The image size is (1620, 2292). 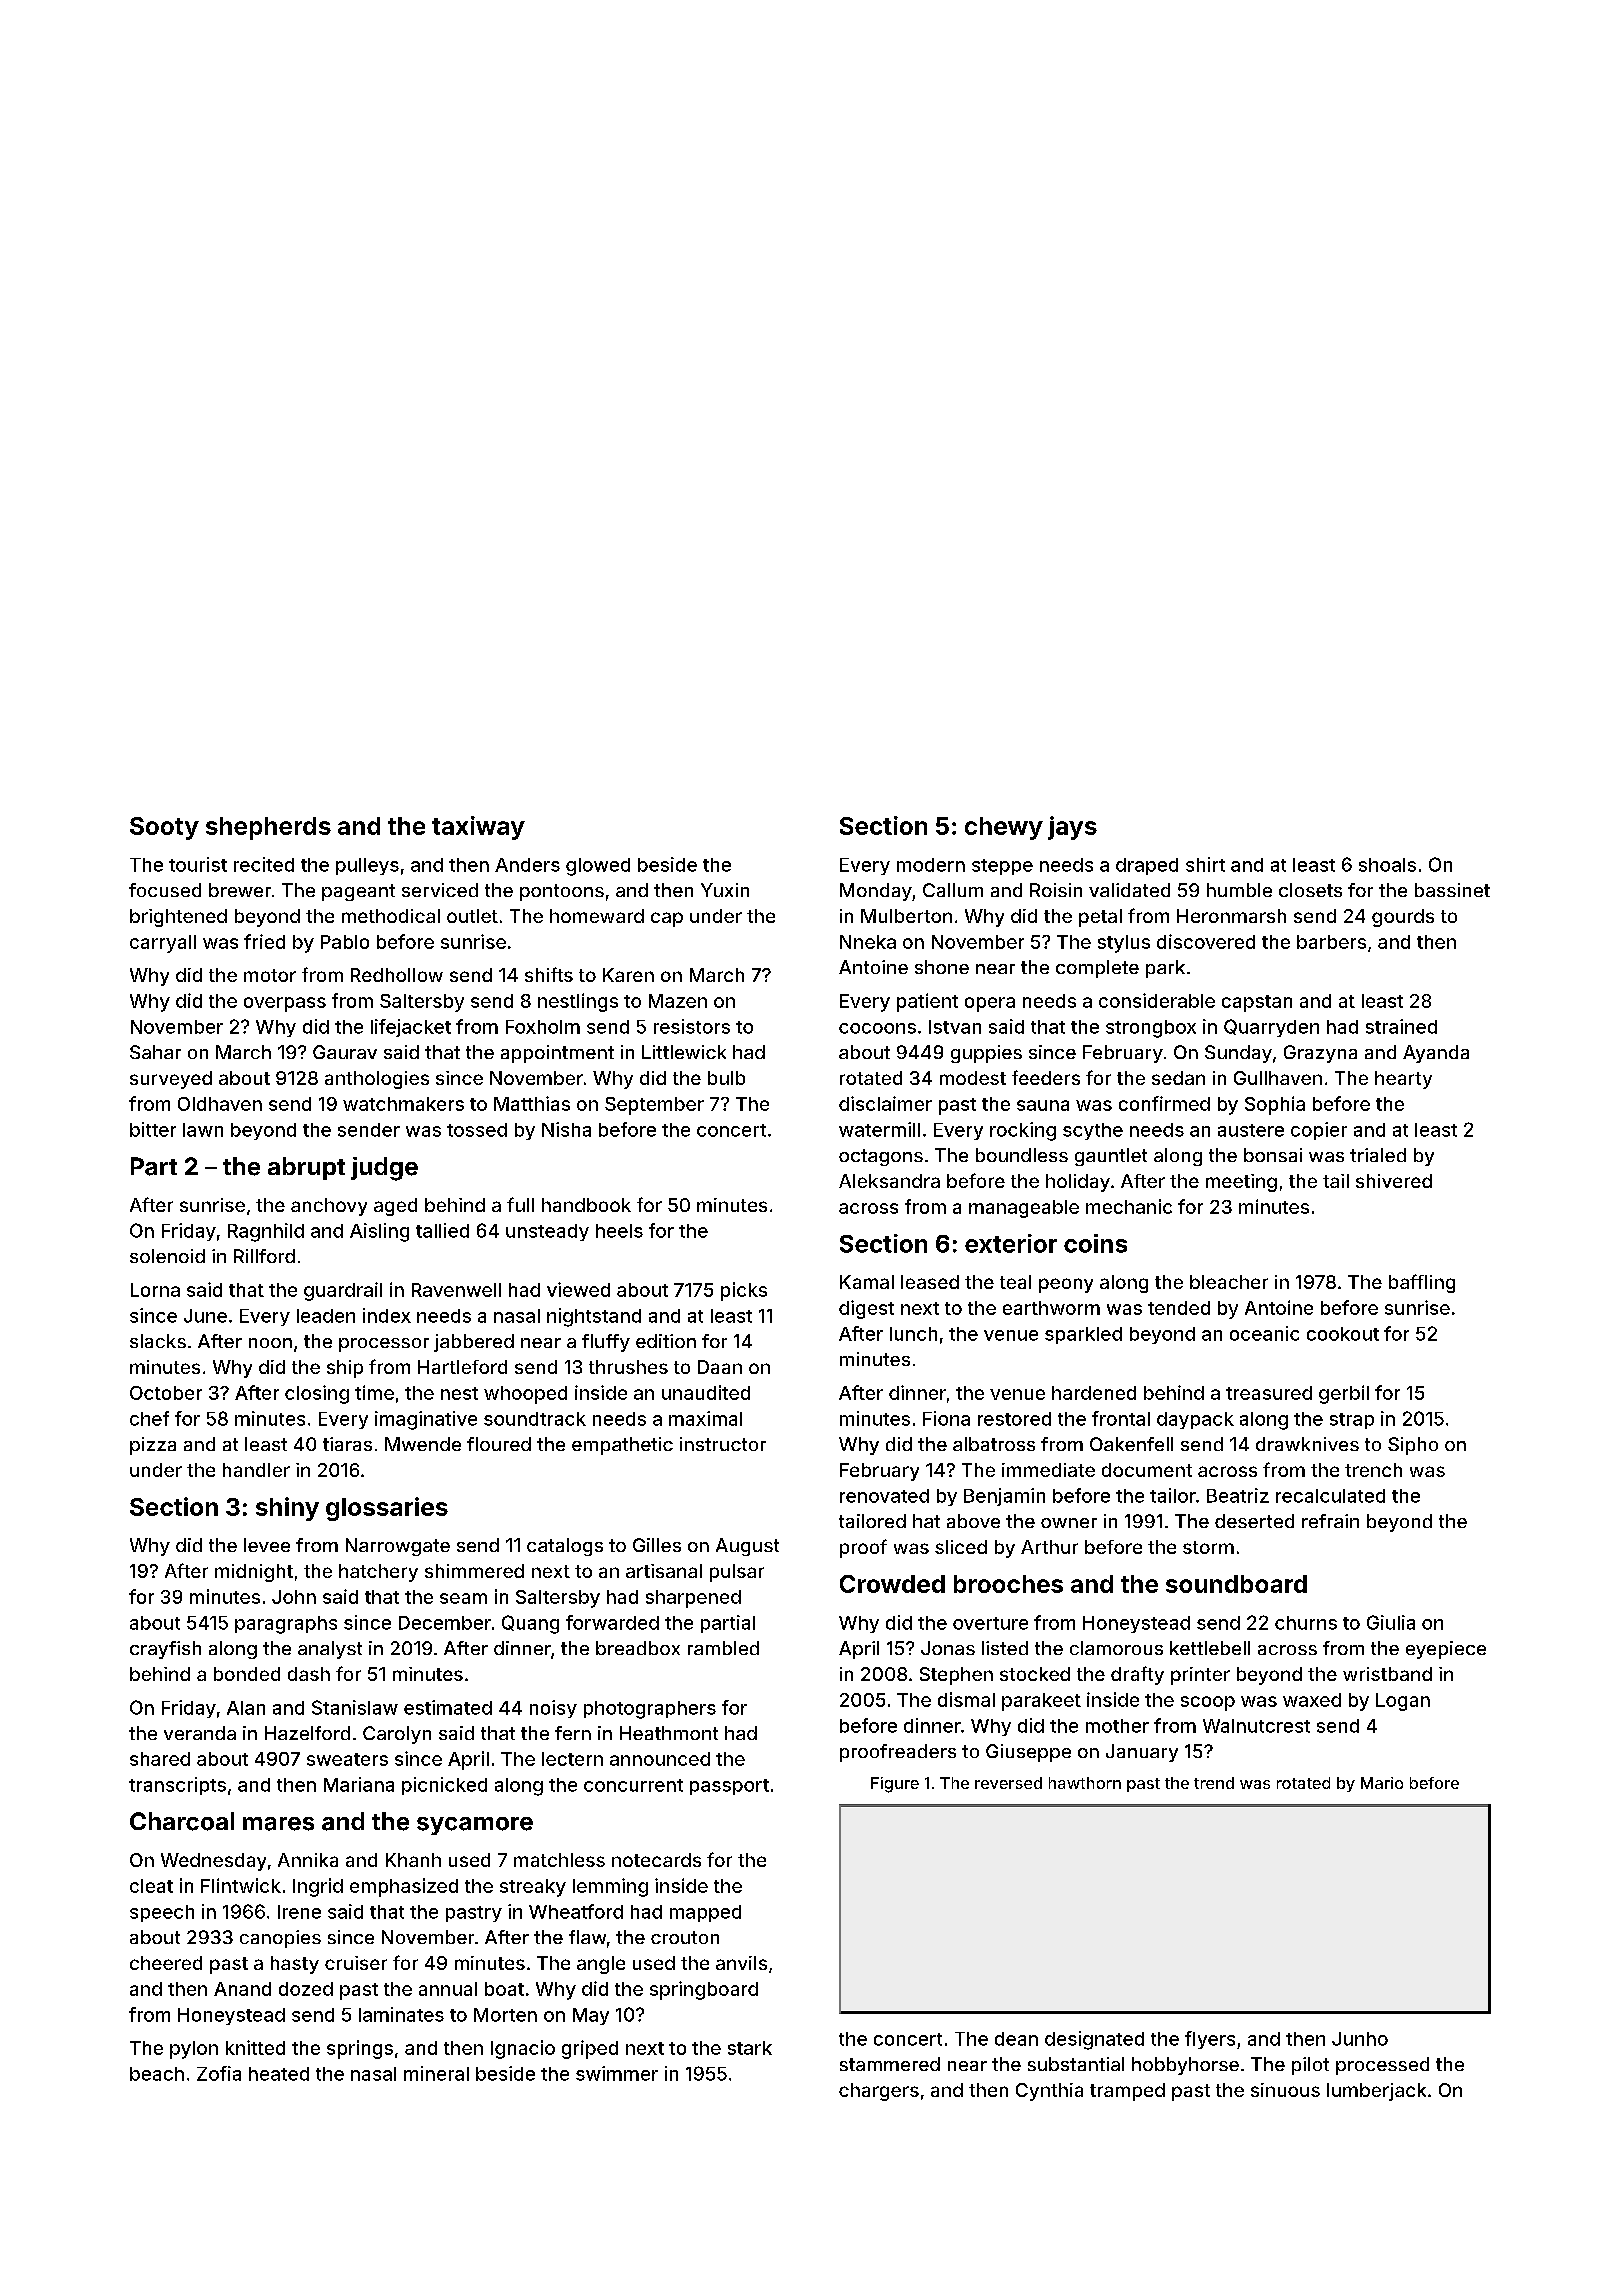 What do you see at coordinates (462, 1367) in the screenshot?
I see `Hartleford` at bounding box center [462, 1367].
